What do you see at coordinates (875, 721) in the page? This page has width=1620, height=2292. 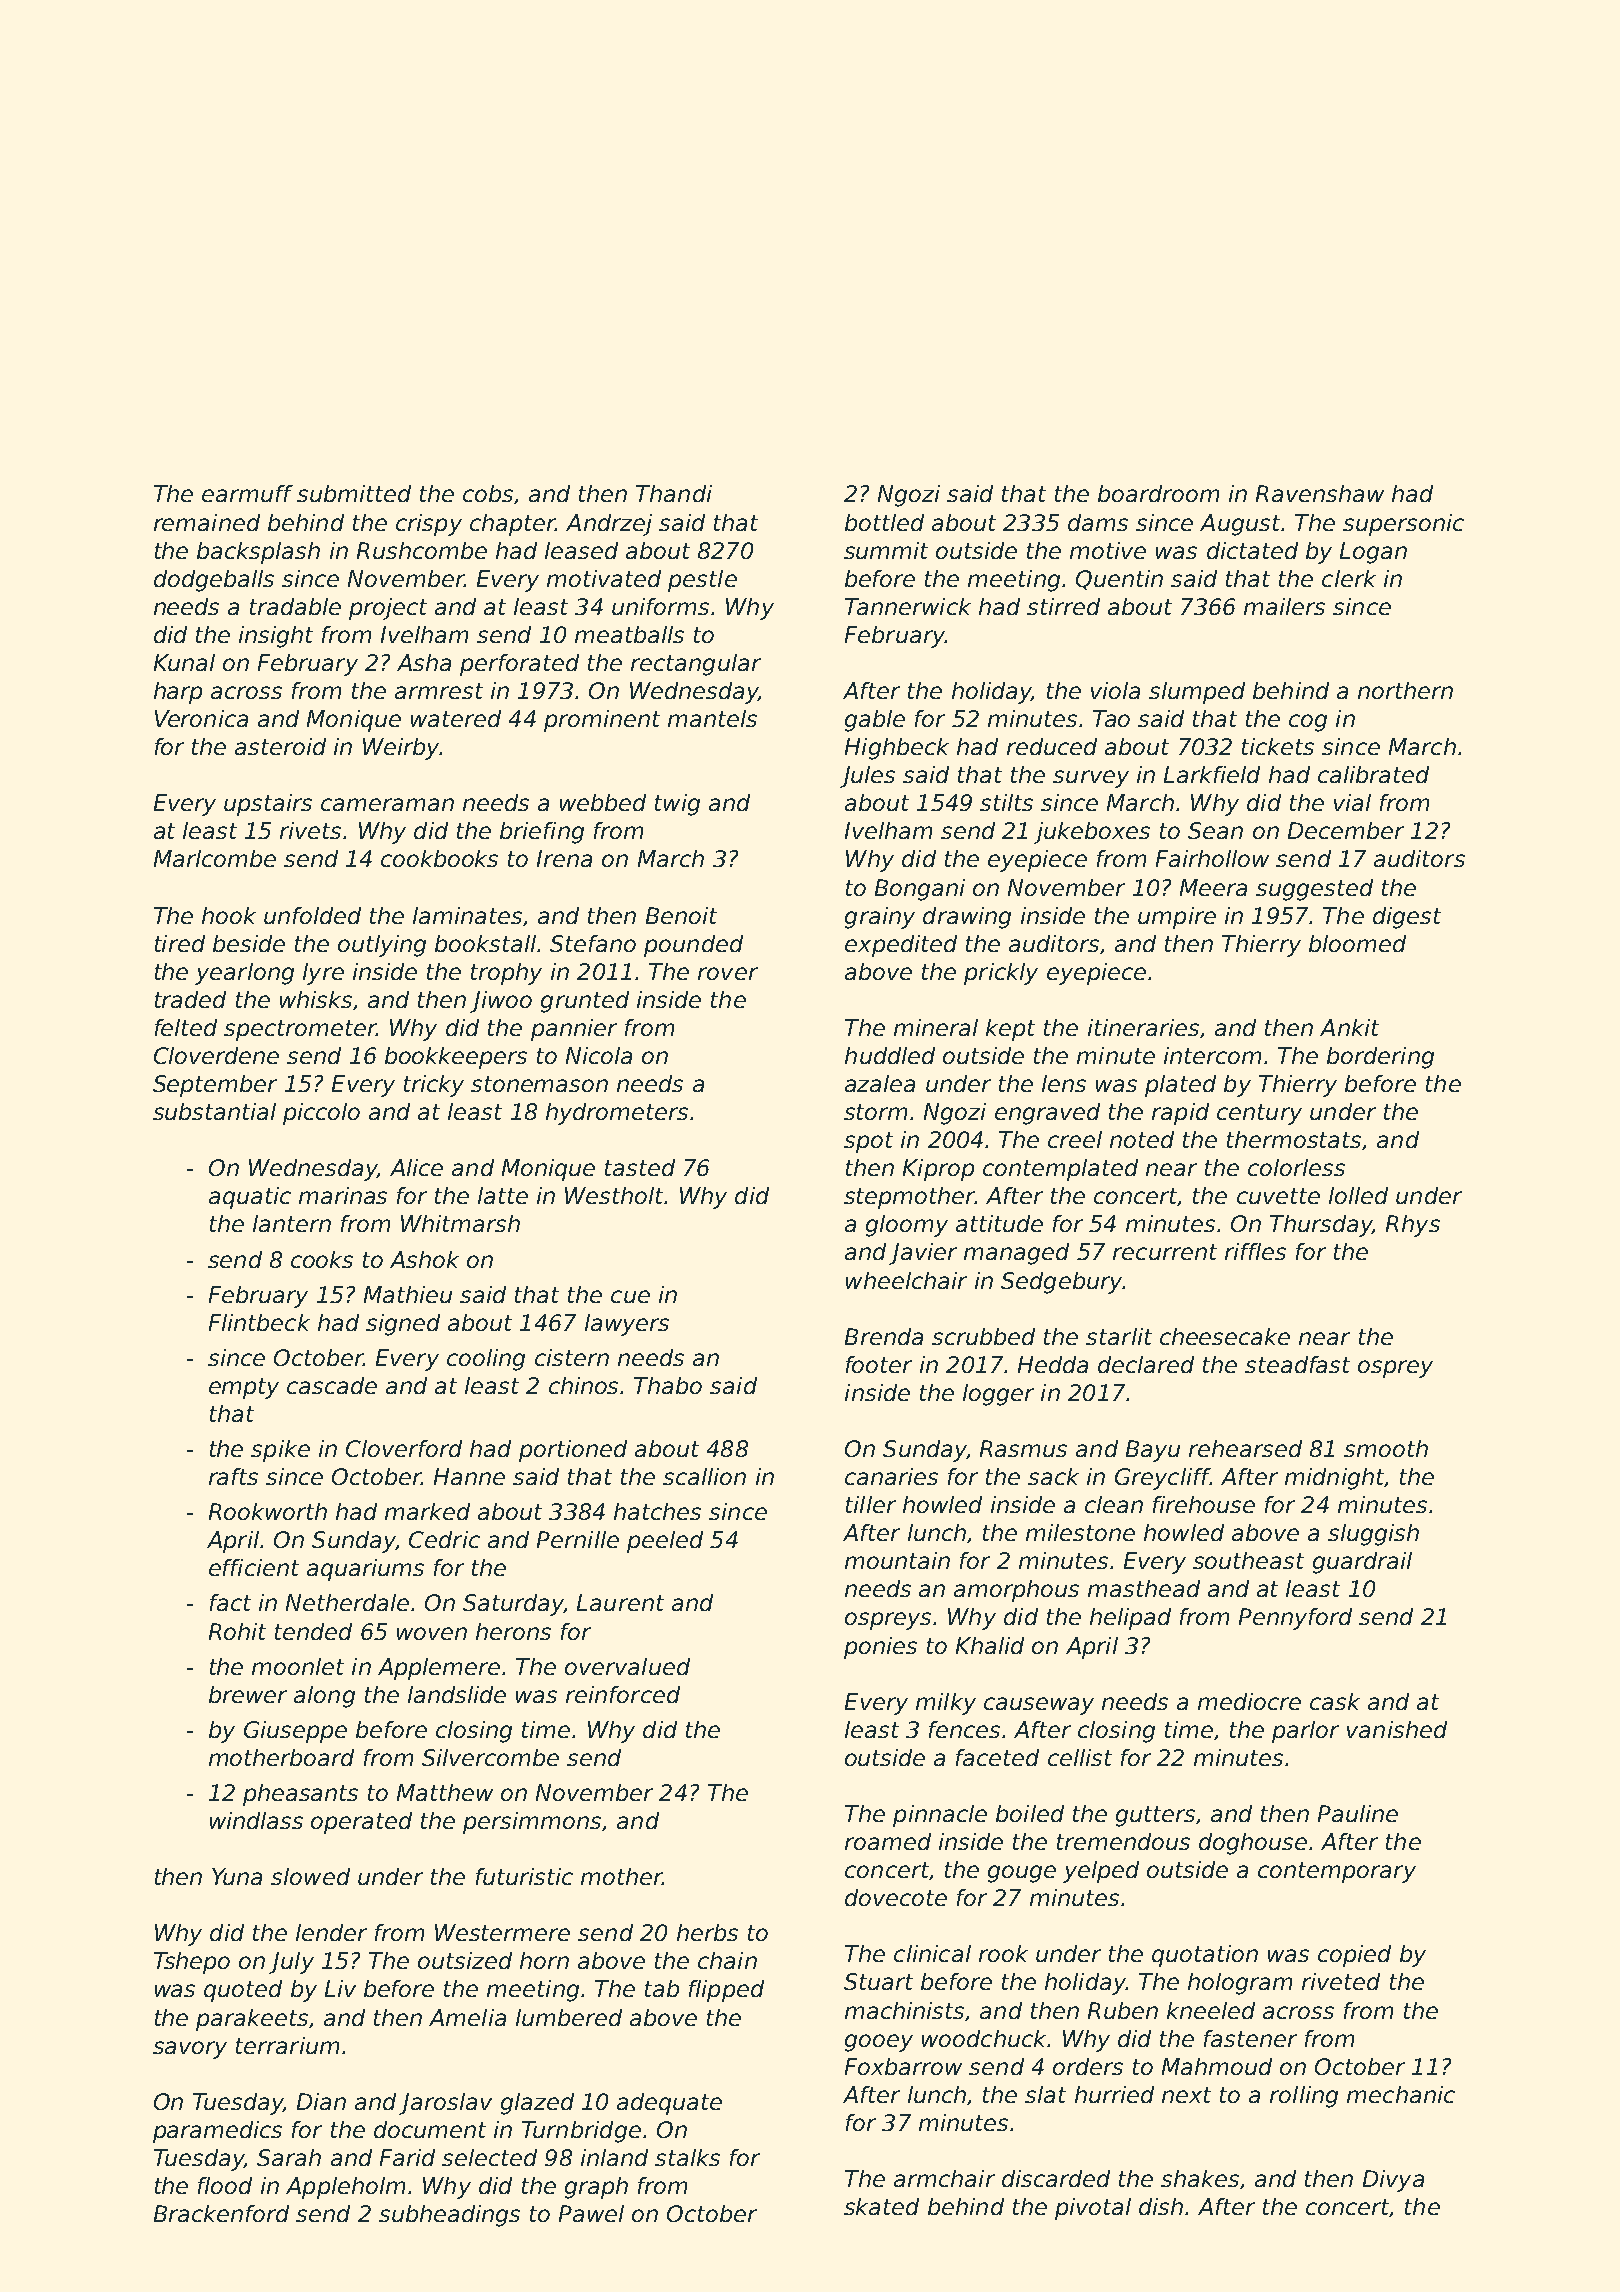 I see `gable` at bounding box center [875, 721].
